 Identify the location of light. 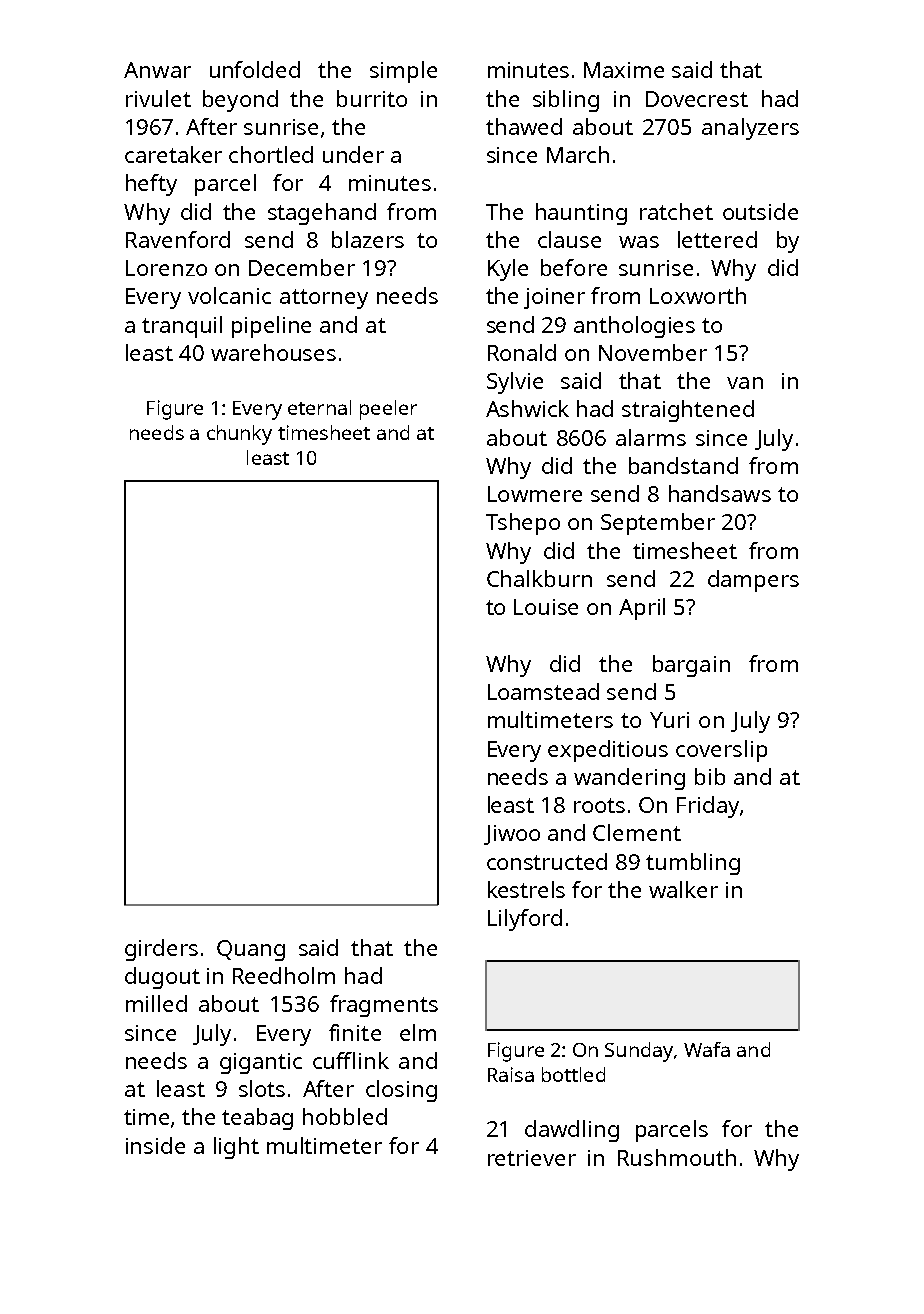
(236, 1148).
